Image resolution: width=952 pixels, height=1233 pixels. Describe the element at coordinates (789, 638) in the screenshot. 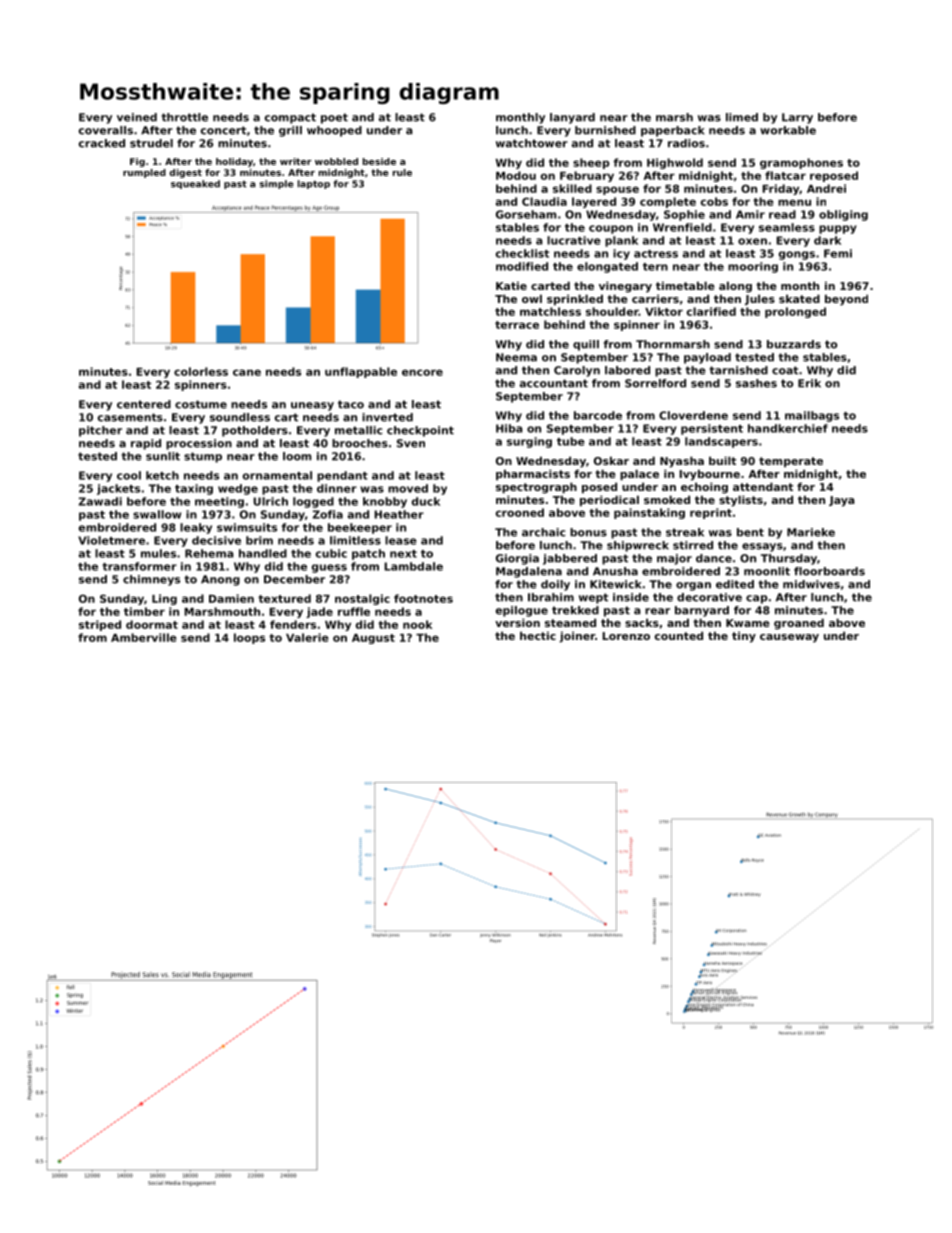

I see `causeway` at that location.
